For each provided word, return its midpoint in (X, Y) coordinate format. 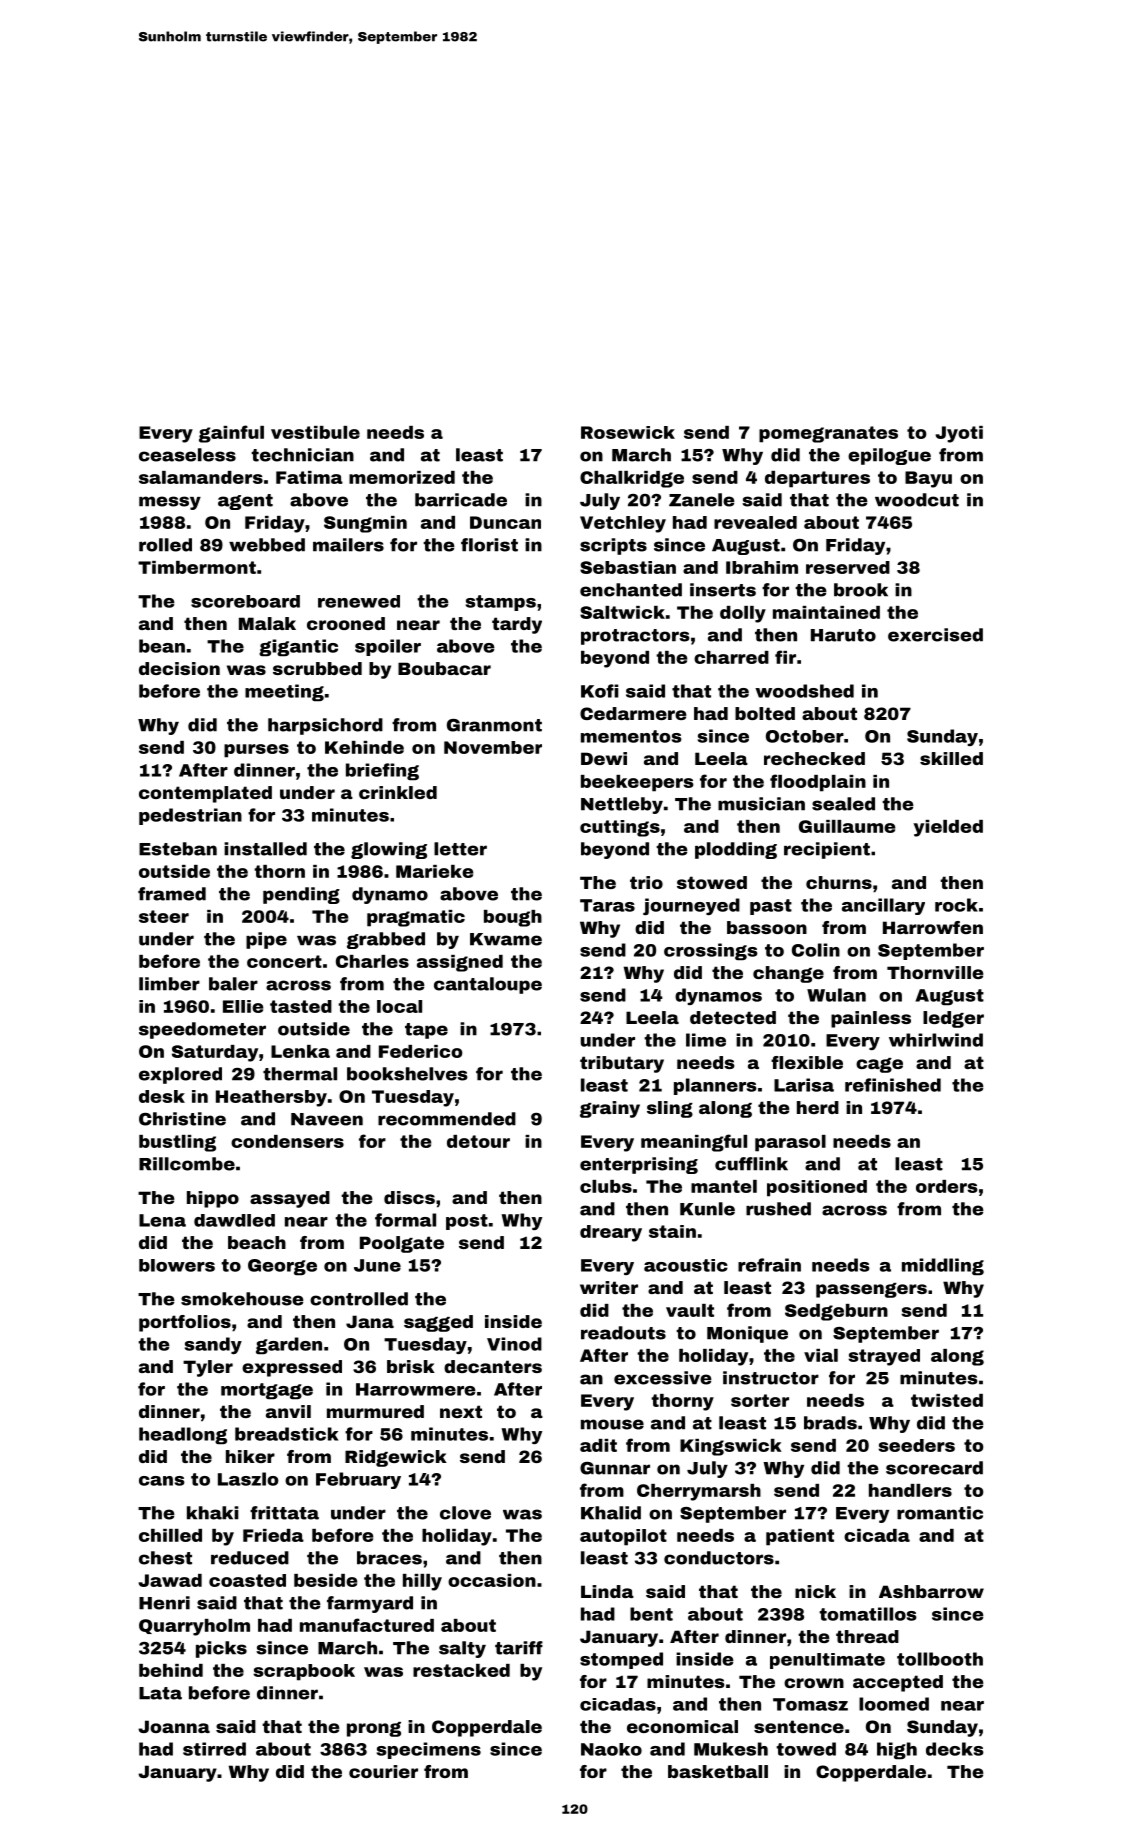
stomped (621, 1660)
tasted (301, 1006)
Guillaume (847, 826)
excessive (663, 1378)
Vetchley (623, 524)
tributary (622, 1064)
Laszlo (248, 1479)
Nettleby (622, 805)
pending (301, 895)
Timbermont (197, 567)
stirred (214, 1749)
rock (956, 905)
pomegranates (828, 434)
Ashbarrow (931, 1591)
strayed (884, 1357)
